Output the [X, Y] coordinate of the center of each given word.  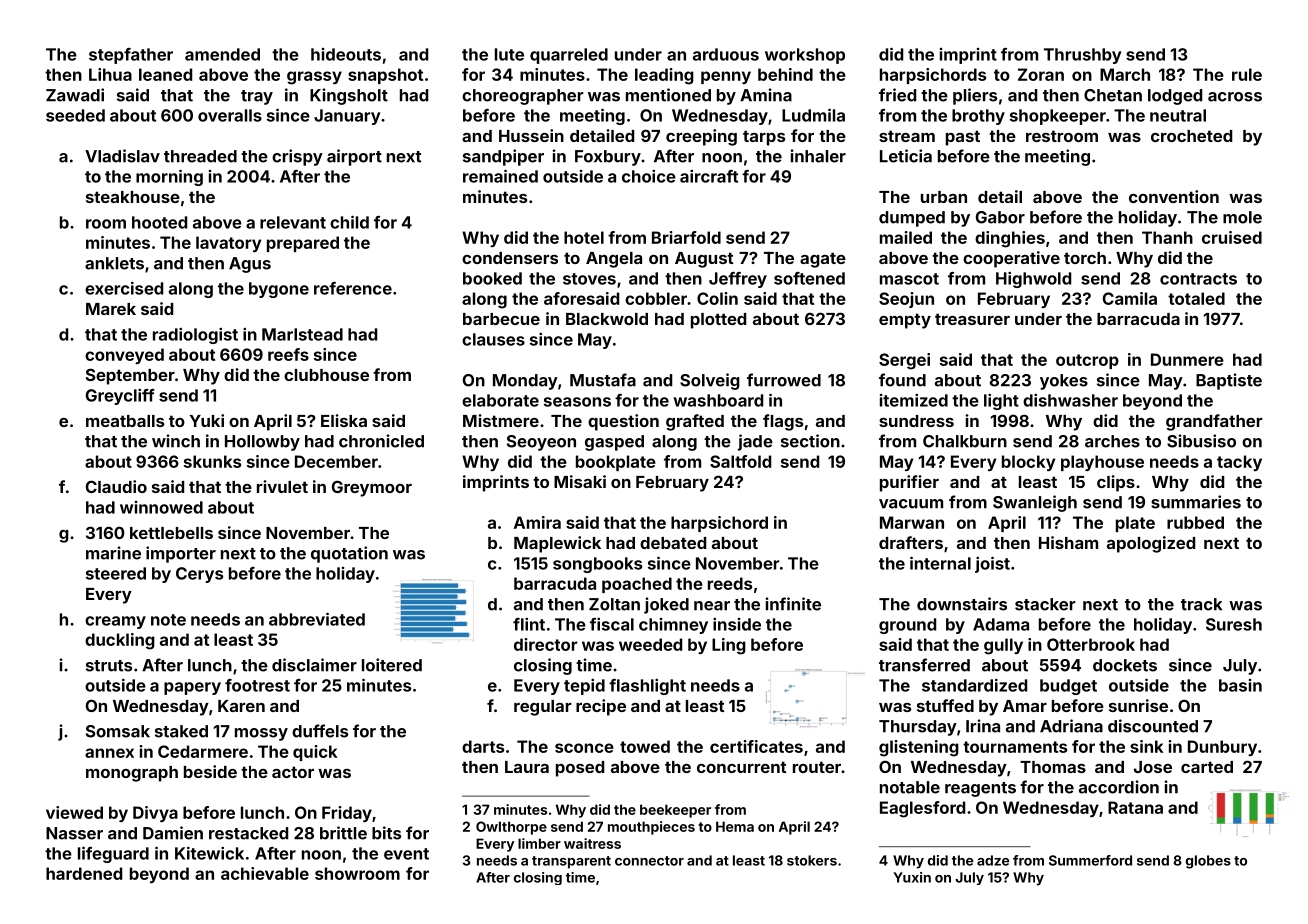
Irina [983, 726]
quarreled [569, 56]
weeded [650, 644]
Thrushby [1083, 56]
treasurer [972, 319]
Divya [155, 814]
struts [109, 666]
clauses [493, 339]
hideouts [346, 54]
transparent [571, 862]
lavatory [228, 244]
